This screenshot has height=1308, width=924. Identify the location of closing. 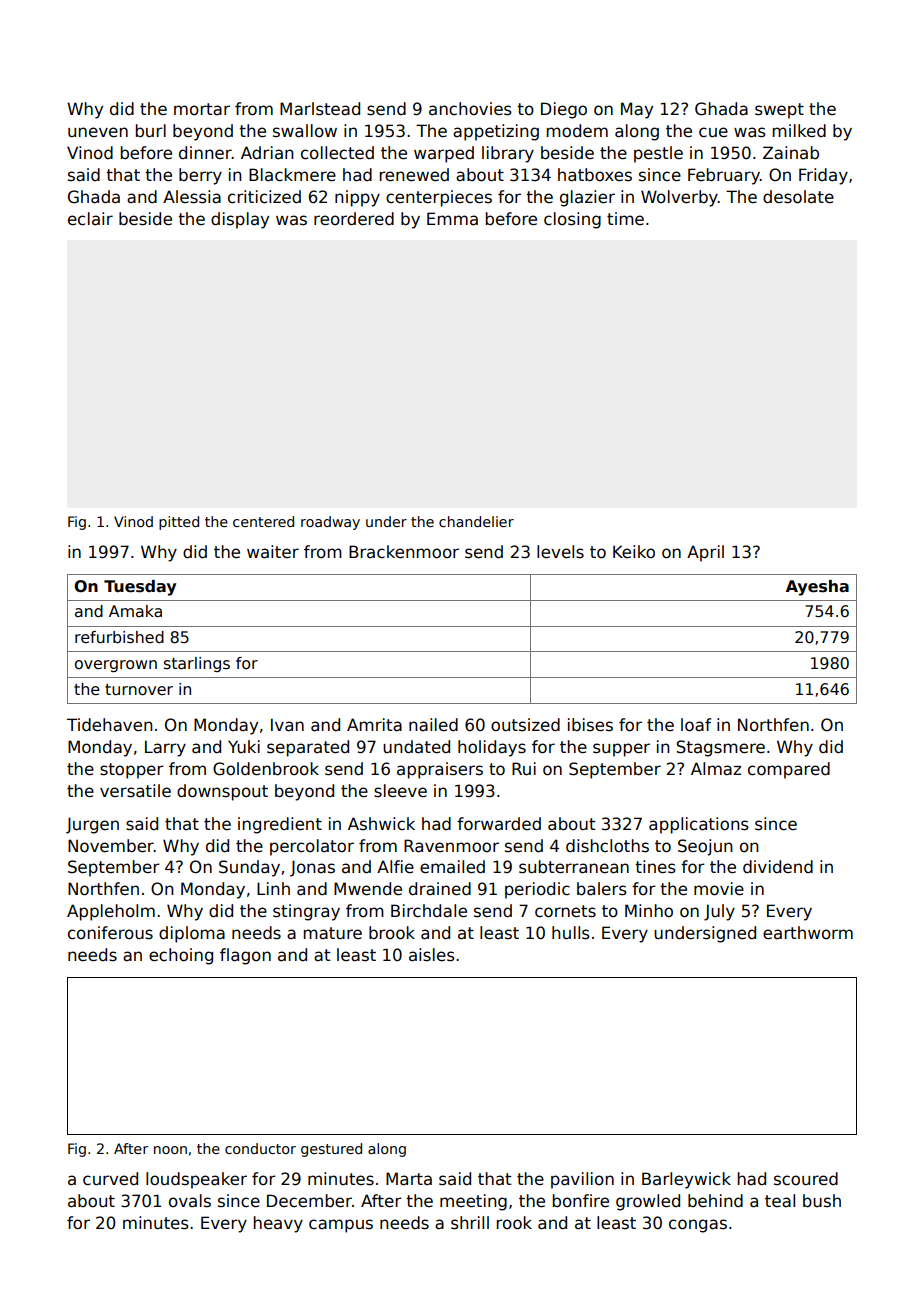
(572, 220).
